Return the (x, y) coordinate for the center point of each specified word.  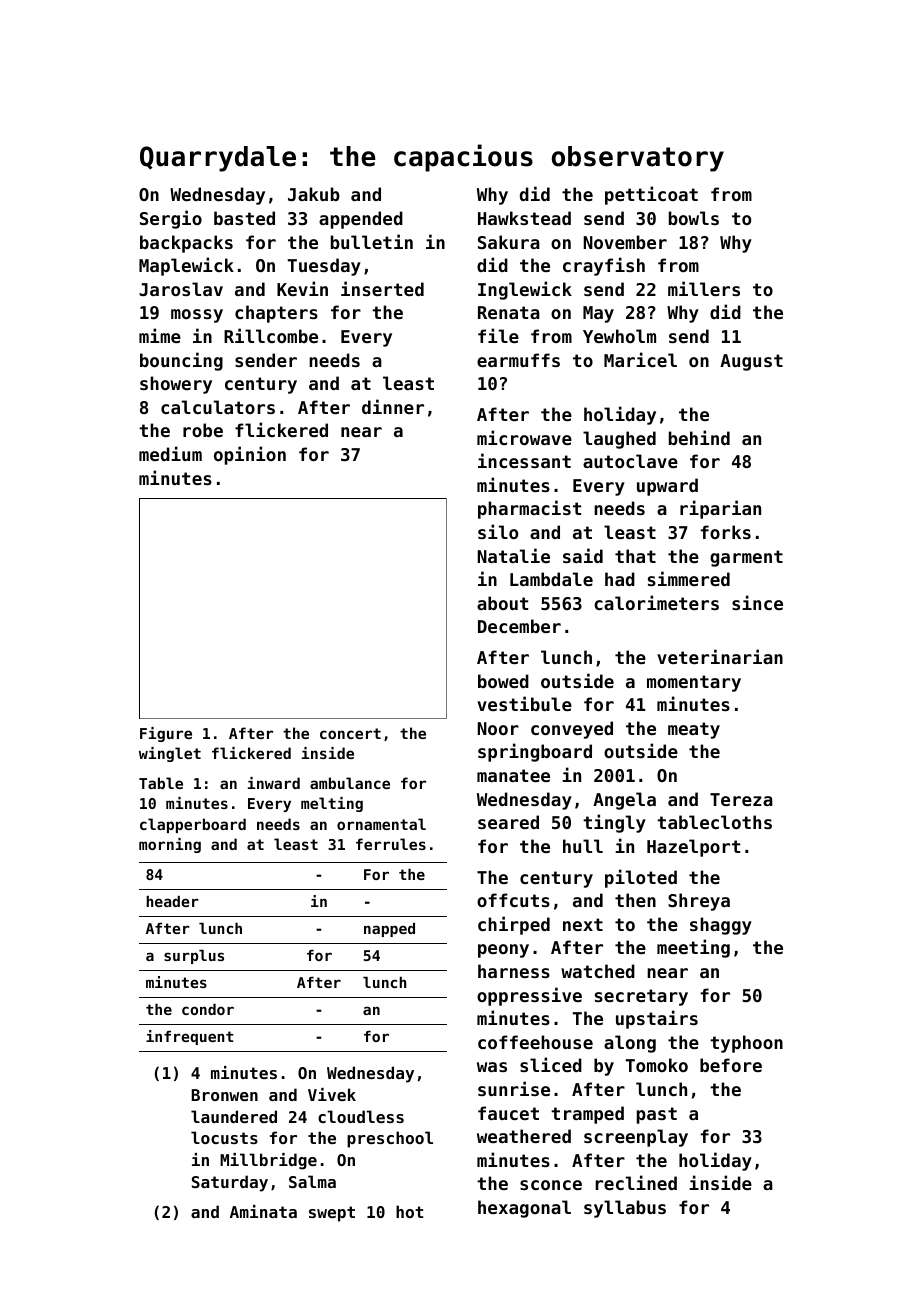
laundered (234, 1116)
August (751, 362)
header (172, 901)
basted (244, 218)
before (731, 1065)
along (630, 1044)
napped (389, 930)
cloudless (361, 1116)
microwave (524, 437)
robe (203, 430)
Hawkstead (524, 218)
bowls (694, 218)
